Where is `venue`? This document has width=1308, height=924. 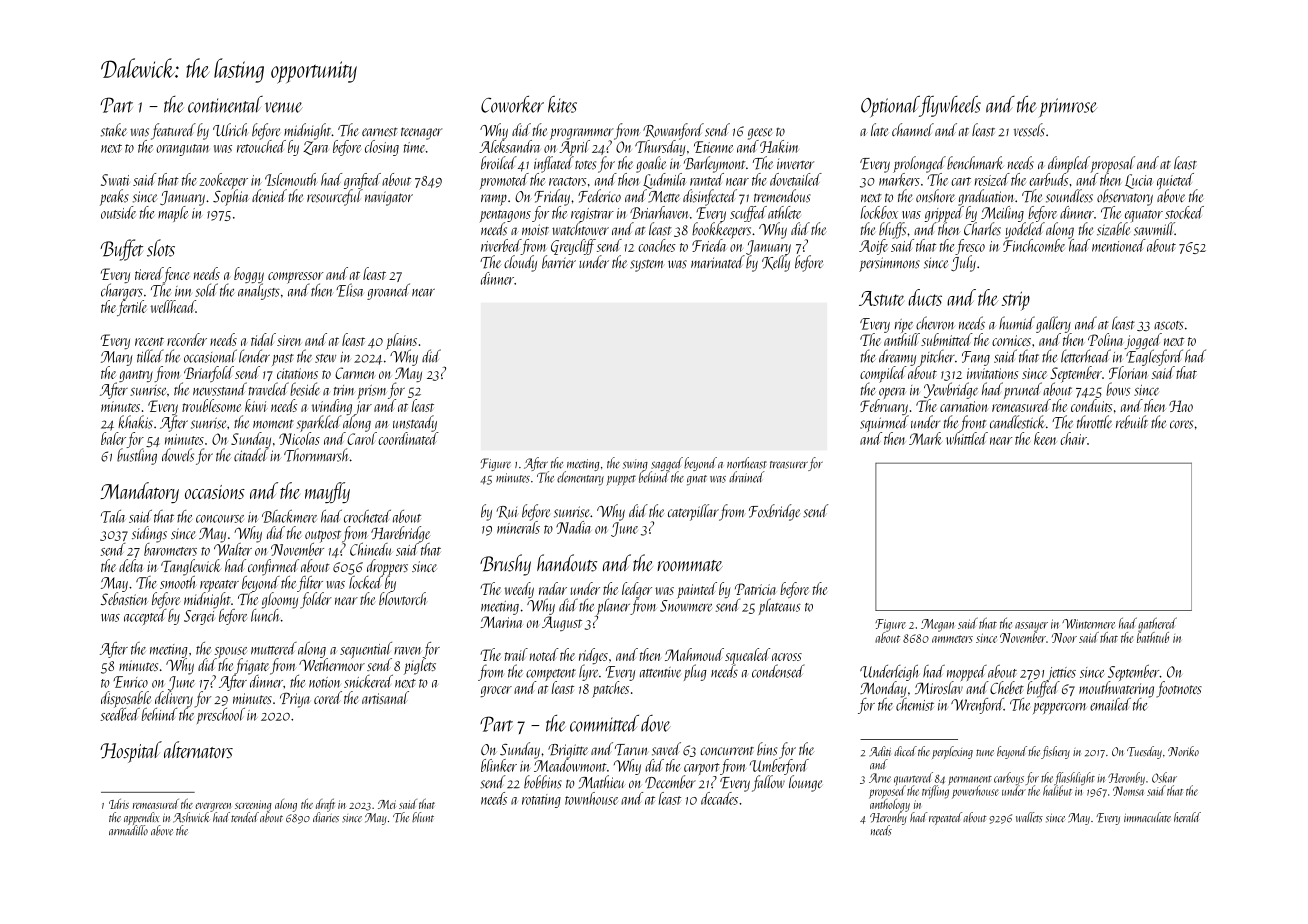 venue is located at coordinates (284, 107).
